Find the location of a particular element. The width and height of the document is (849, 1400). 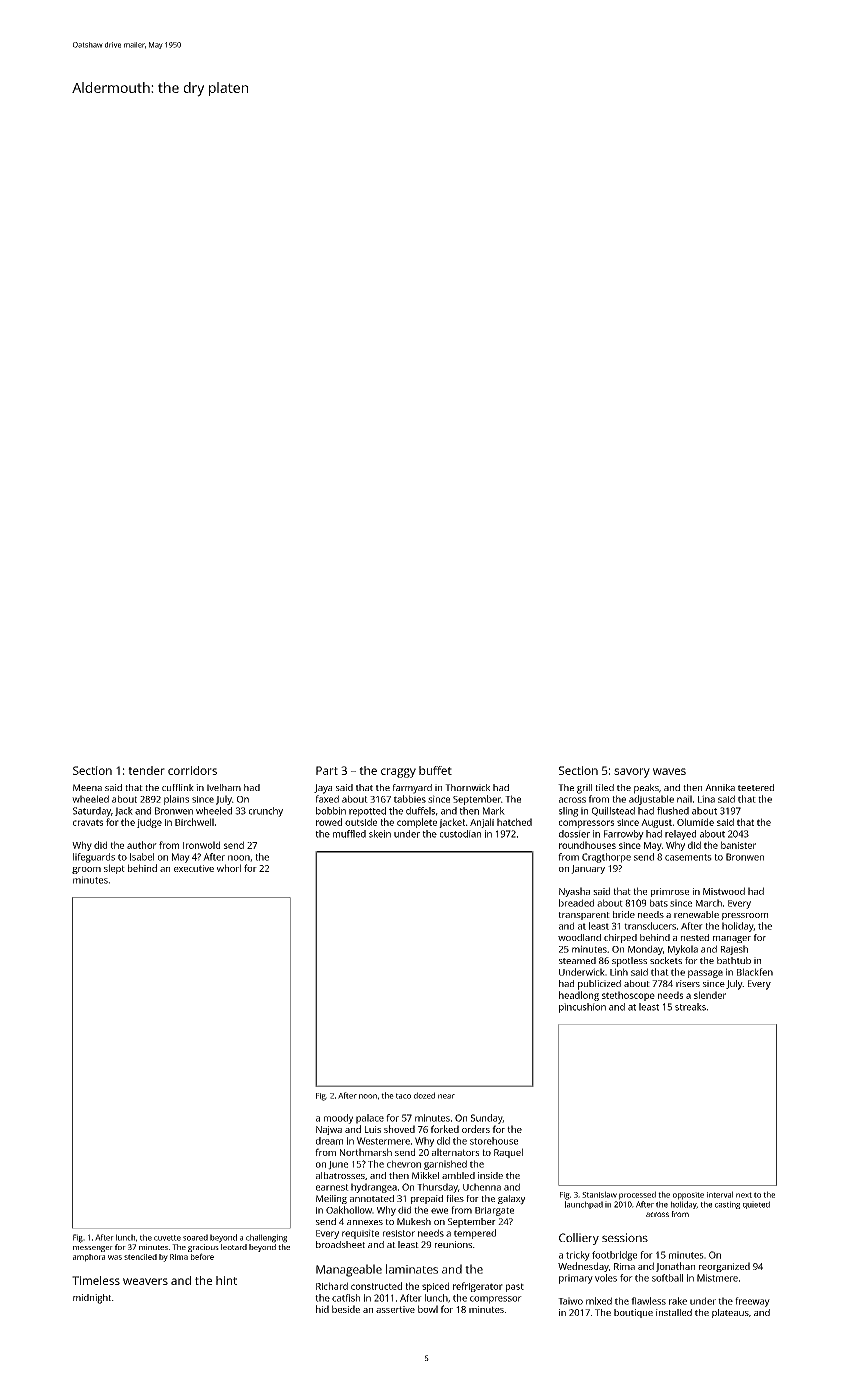

steamed is located at coordinates (577, 960).
